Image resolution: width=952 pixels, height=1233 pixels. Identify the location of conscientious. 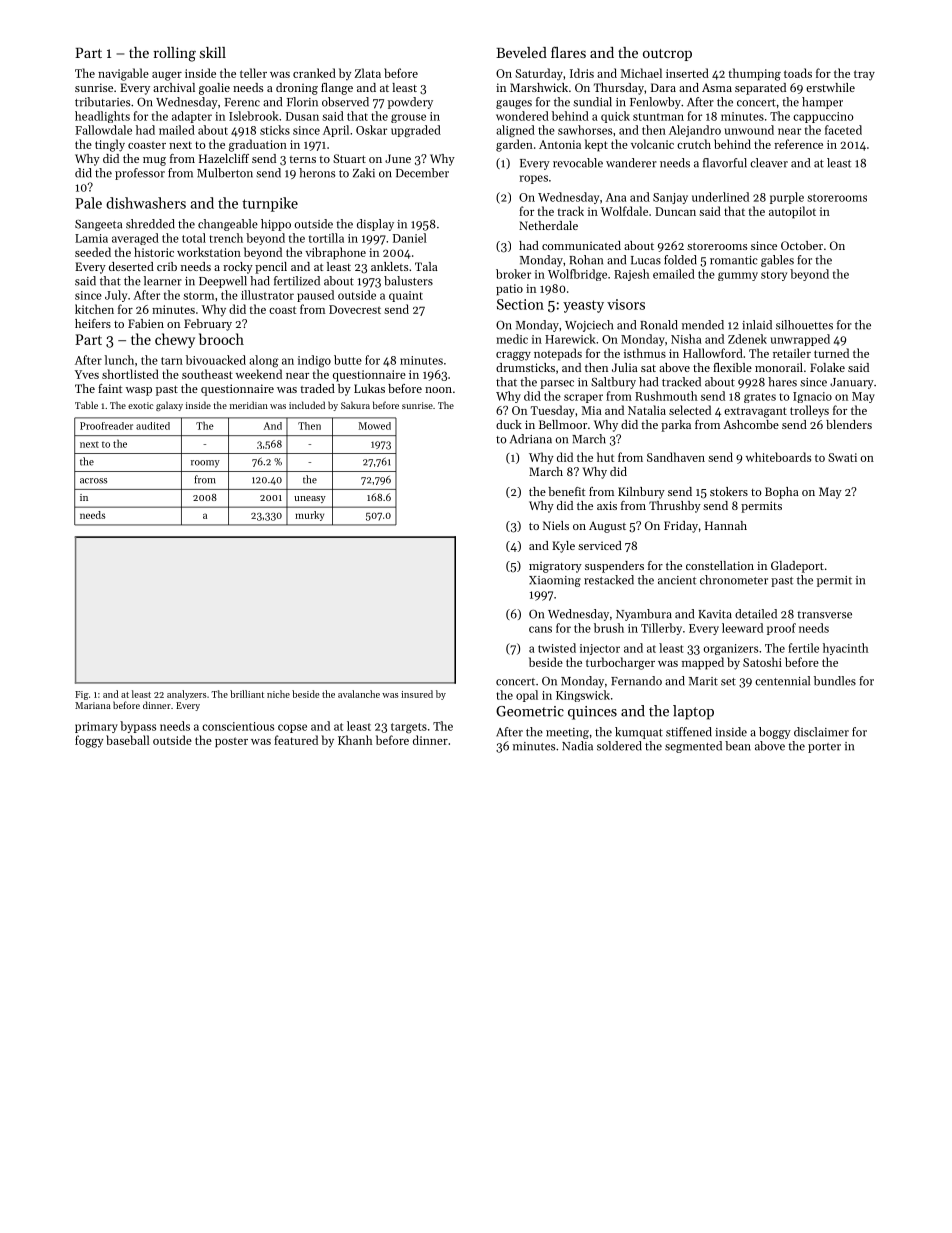
(238, 726).
